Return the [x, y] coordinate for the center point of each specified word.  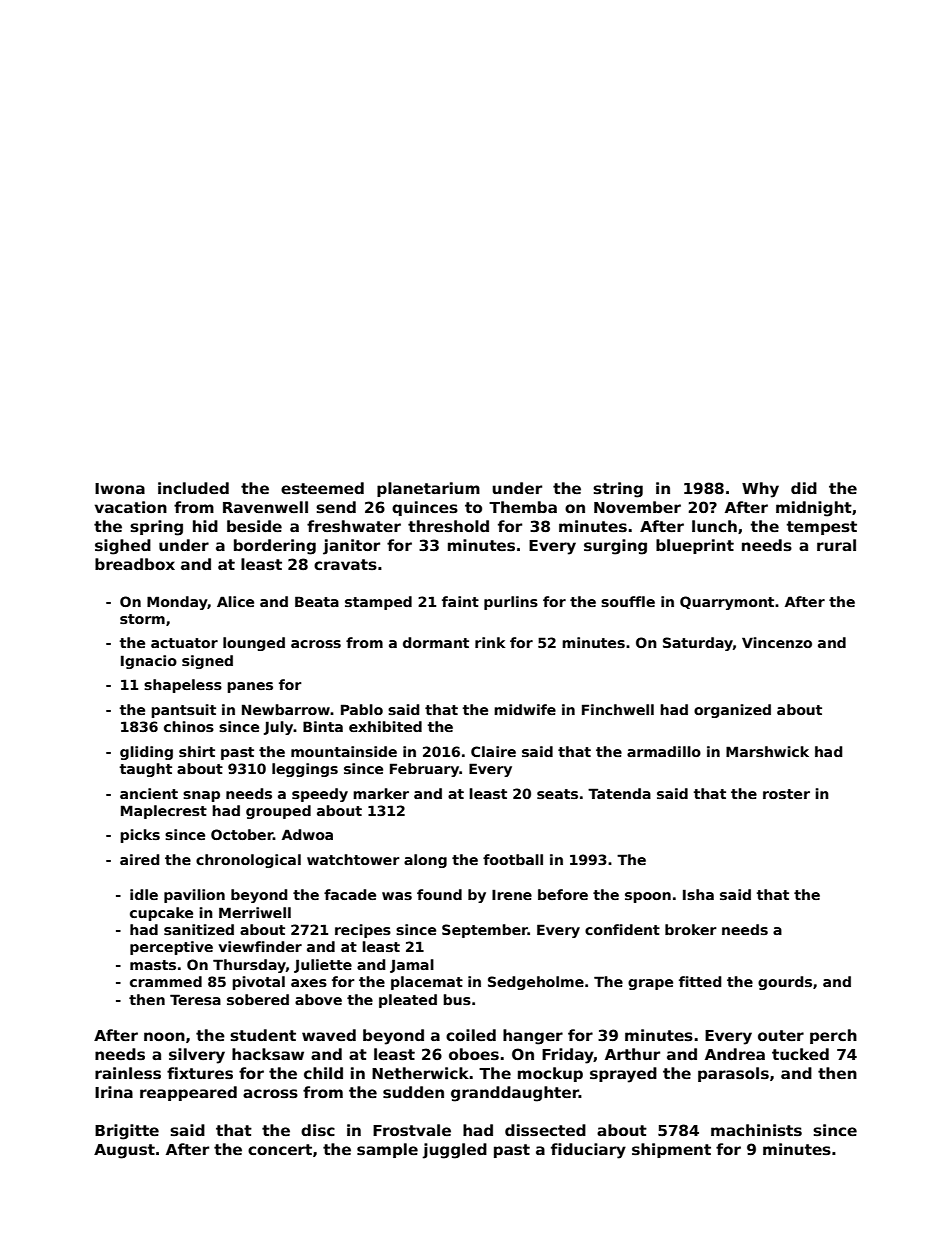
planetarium [428, 489]
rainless [128, 1073]
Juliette [323, 966]
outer [781, 1035]
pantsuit [183, 711]
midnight [814, 509]
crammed [166, 981]
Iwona [120, 488]
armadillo [664, 751]
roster [786, 794]
